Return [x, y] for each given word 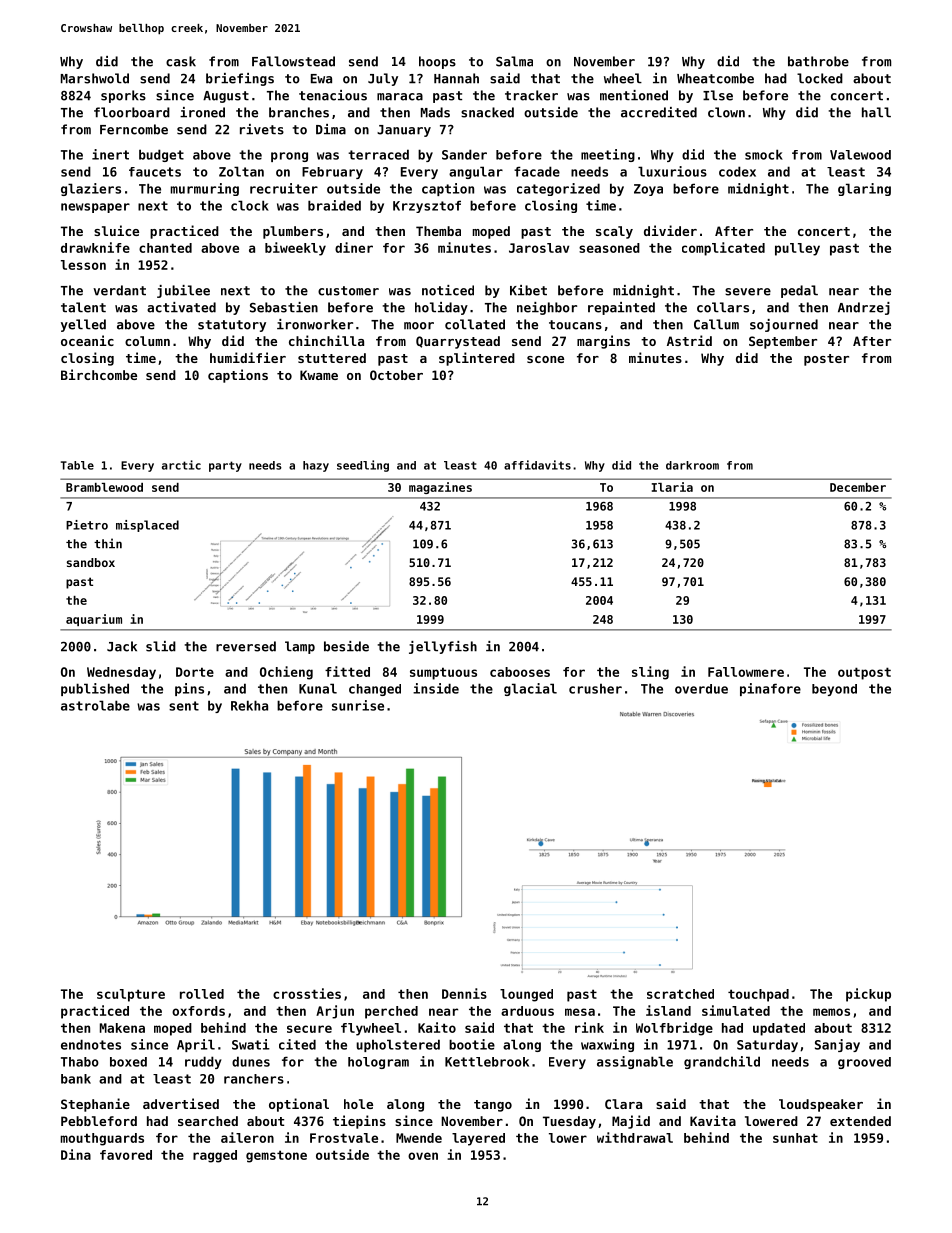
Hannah [456, 78]
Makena [122, 1028]
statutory [232, 326]
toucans [575, 325]
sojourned [784, 325]
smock [764, 154]
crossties [307, 993]
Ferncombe [134, 129]
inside [436, 688]
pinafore [770, 689]
